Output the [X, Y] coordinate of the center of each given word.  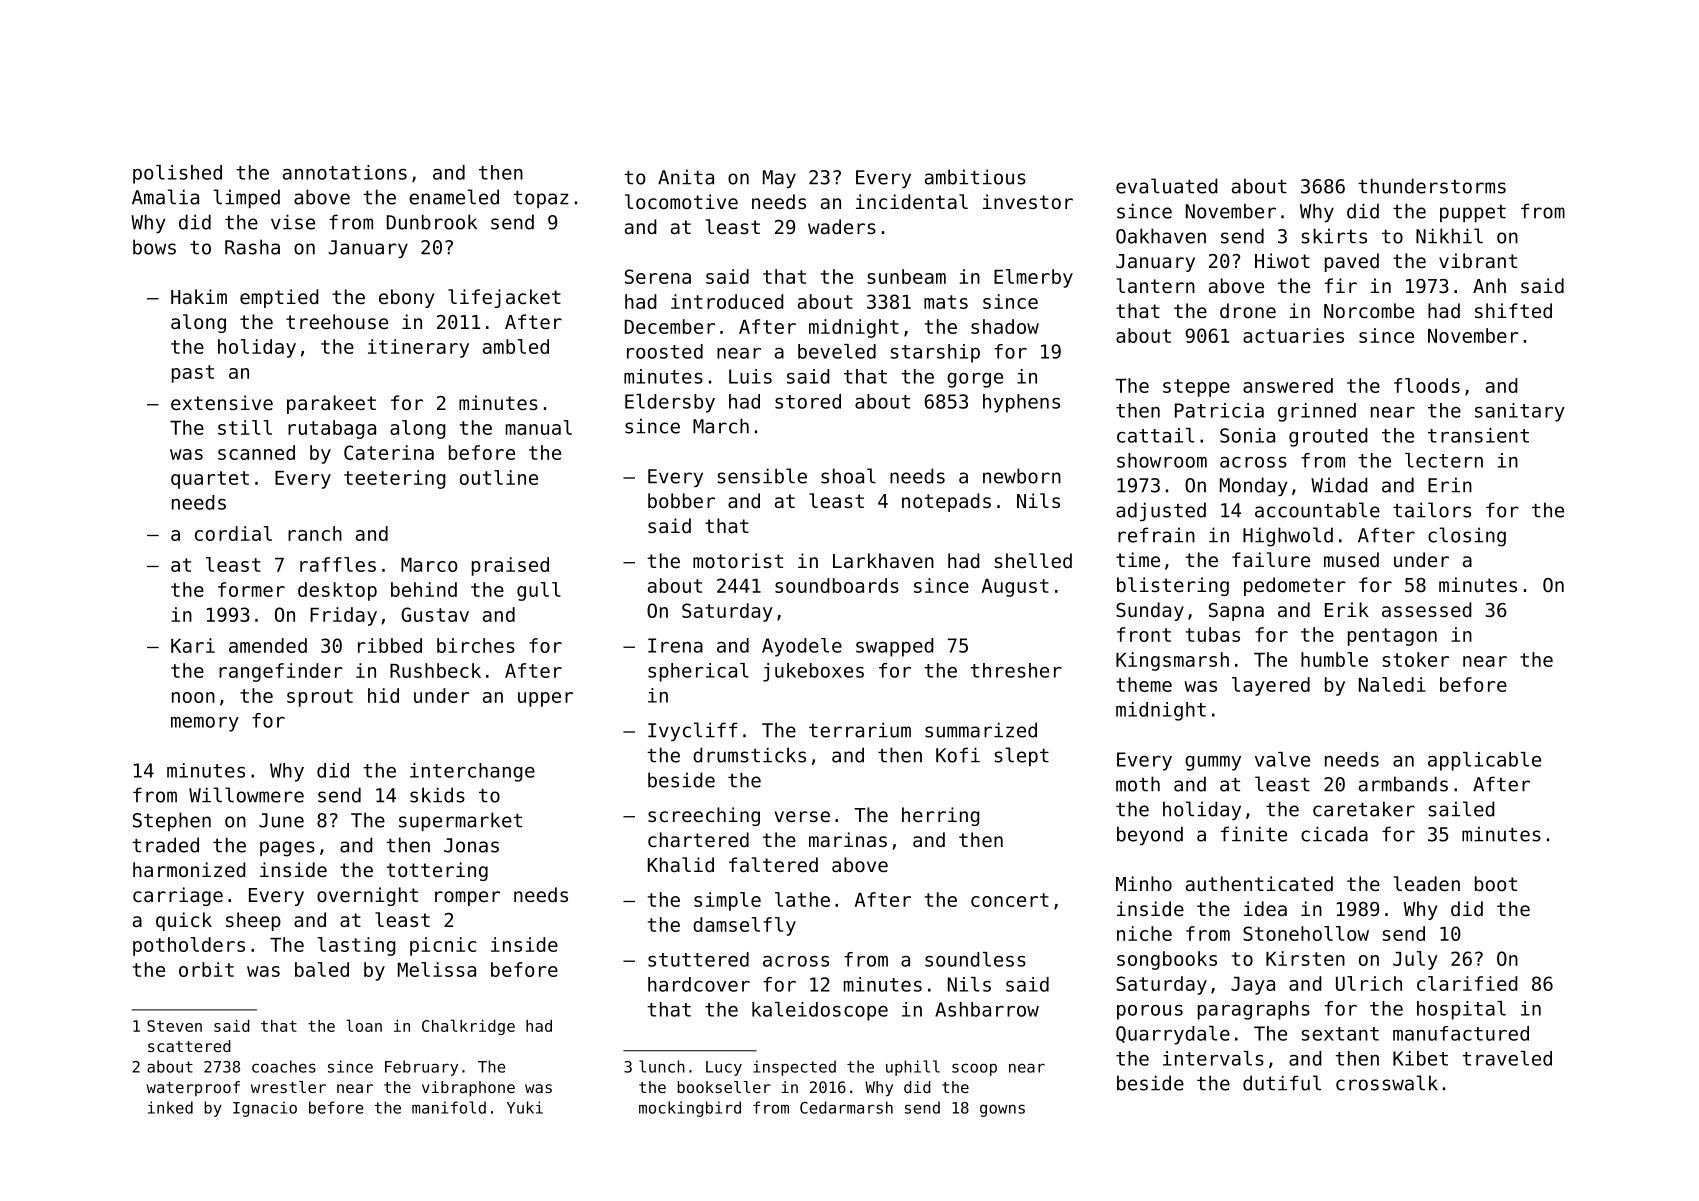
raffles [338, 564]
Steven [174, 1026]
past [193, 374]
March [721, 426]
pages [287, 849]
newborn [1022, 476]
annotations [345, 172]
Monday [1254, 486]
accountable [1317, 510]
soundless [975, 959]
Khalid [681, 864]
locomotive [681, 201]
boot [1496, 883]
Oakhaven [1161, 236]
